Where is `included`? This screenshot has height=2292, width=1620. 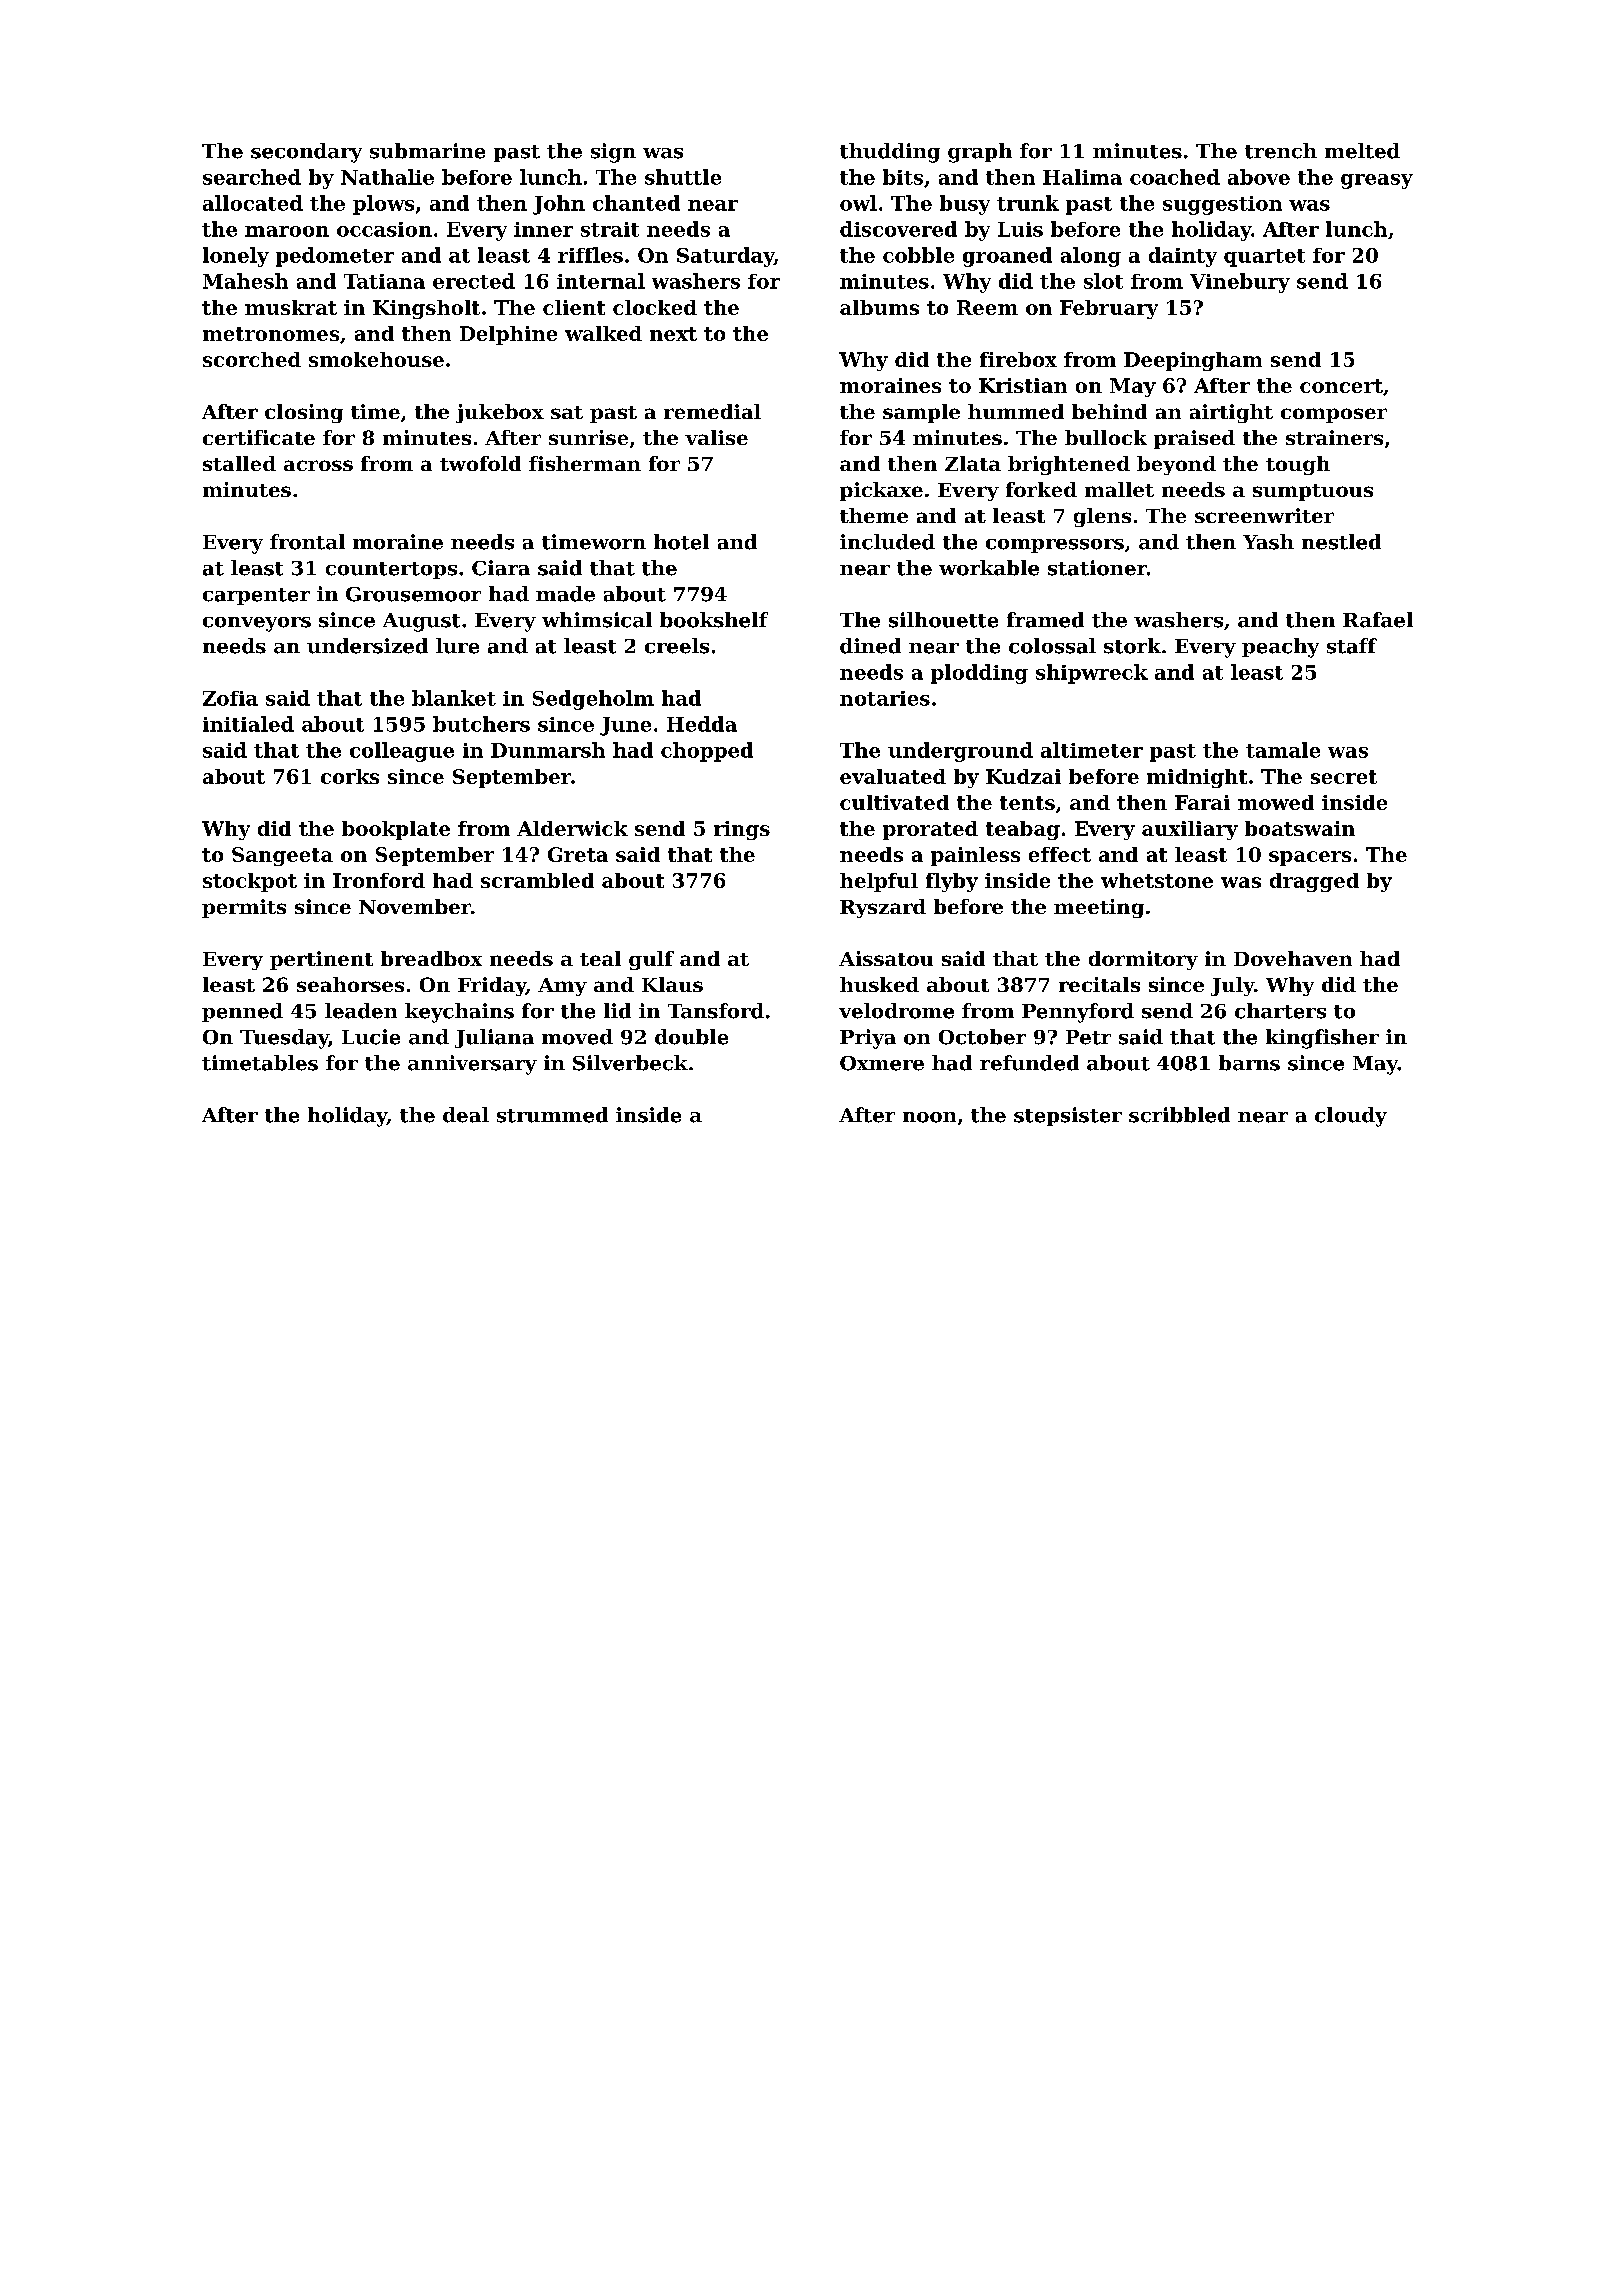 included is located at coordinates (887, 542).
